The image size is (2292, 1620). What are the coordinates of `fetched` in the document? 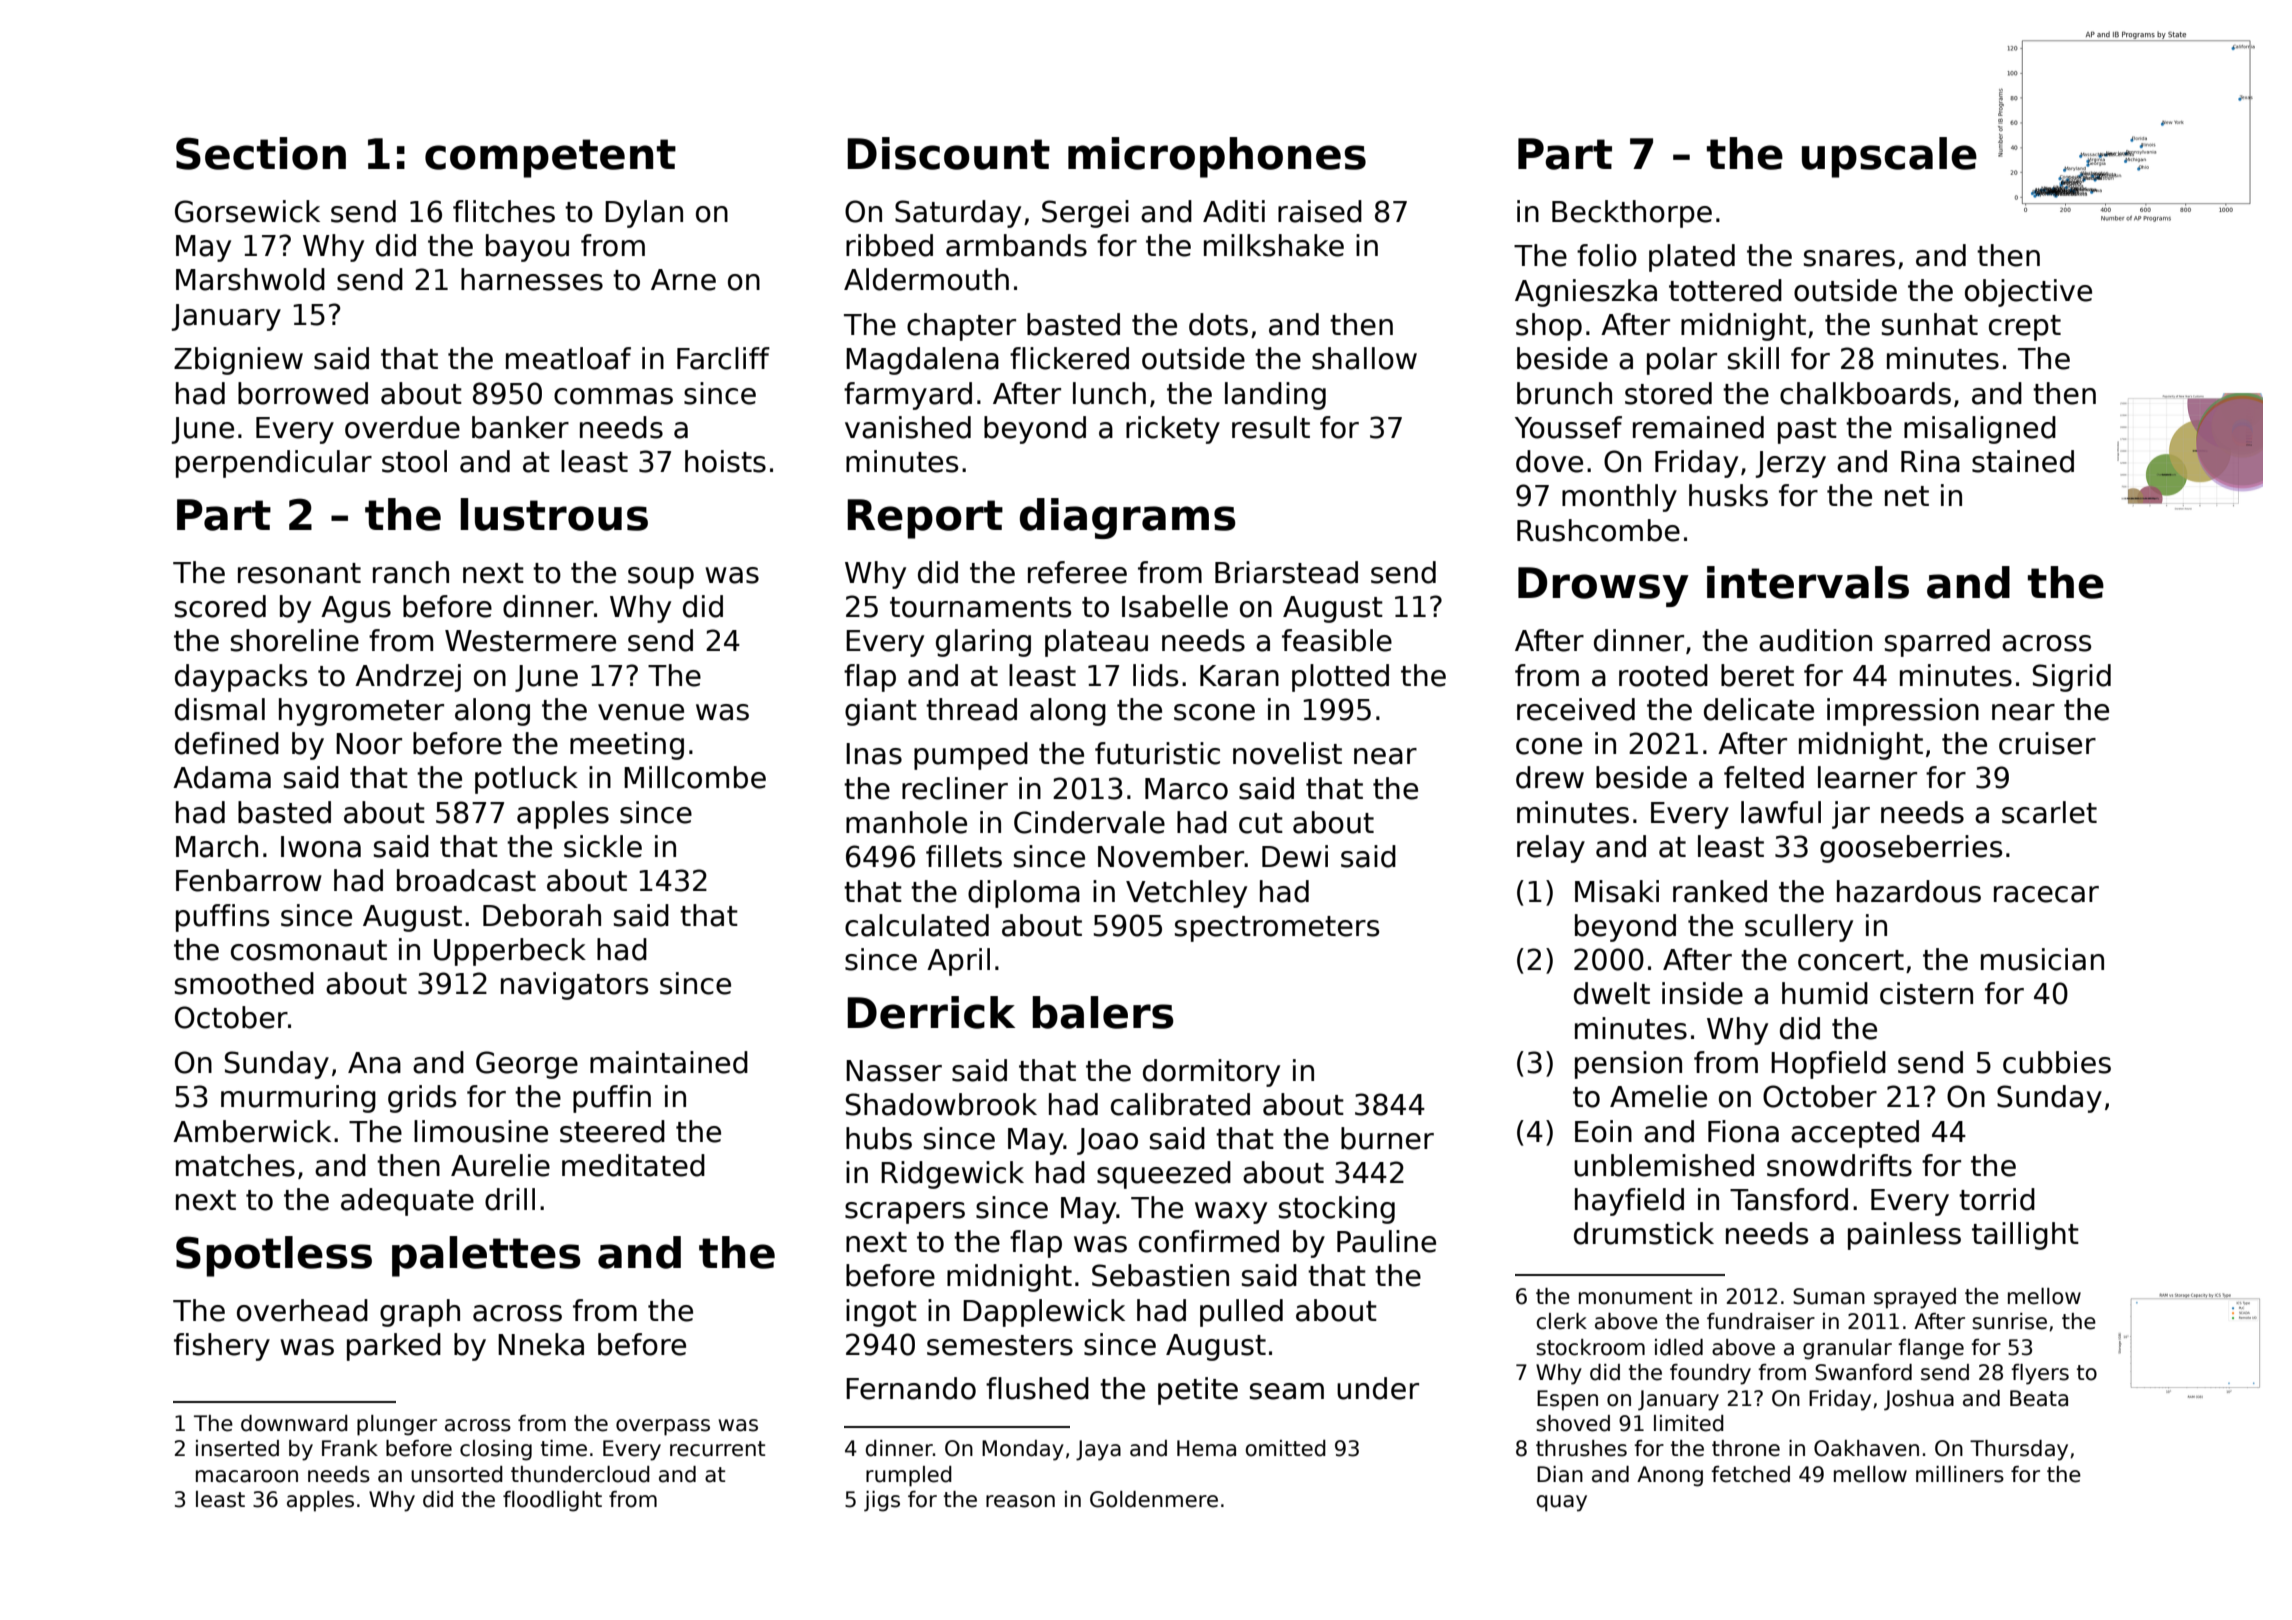 It's located at (1750, 1474).
